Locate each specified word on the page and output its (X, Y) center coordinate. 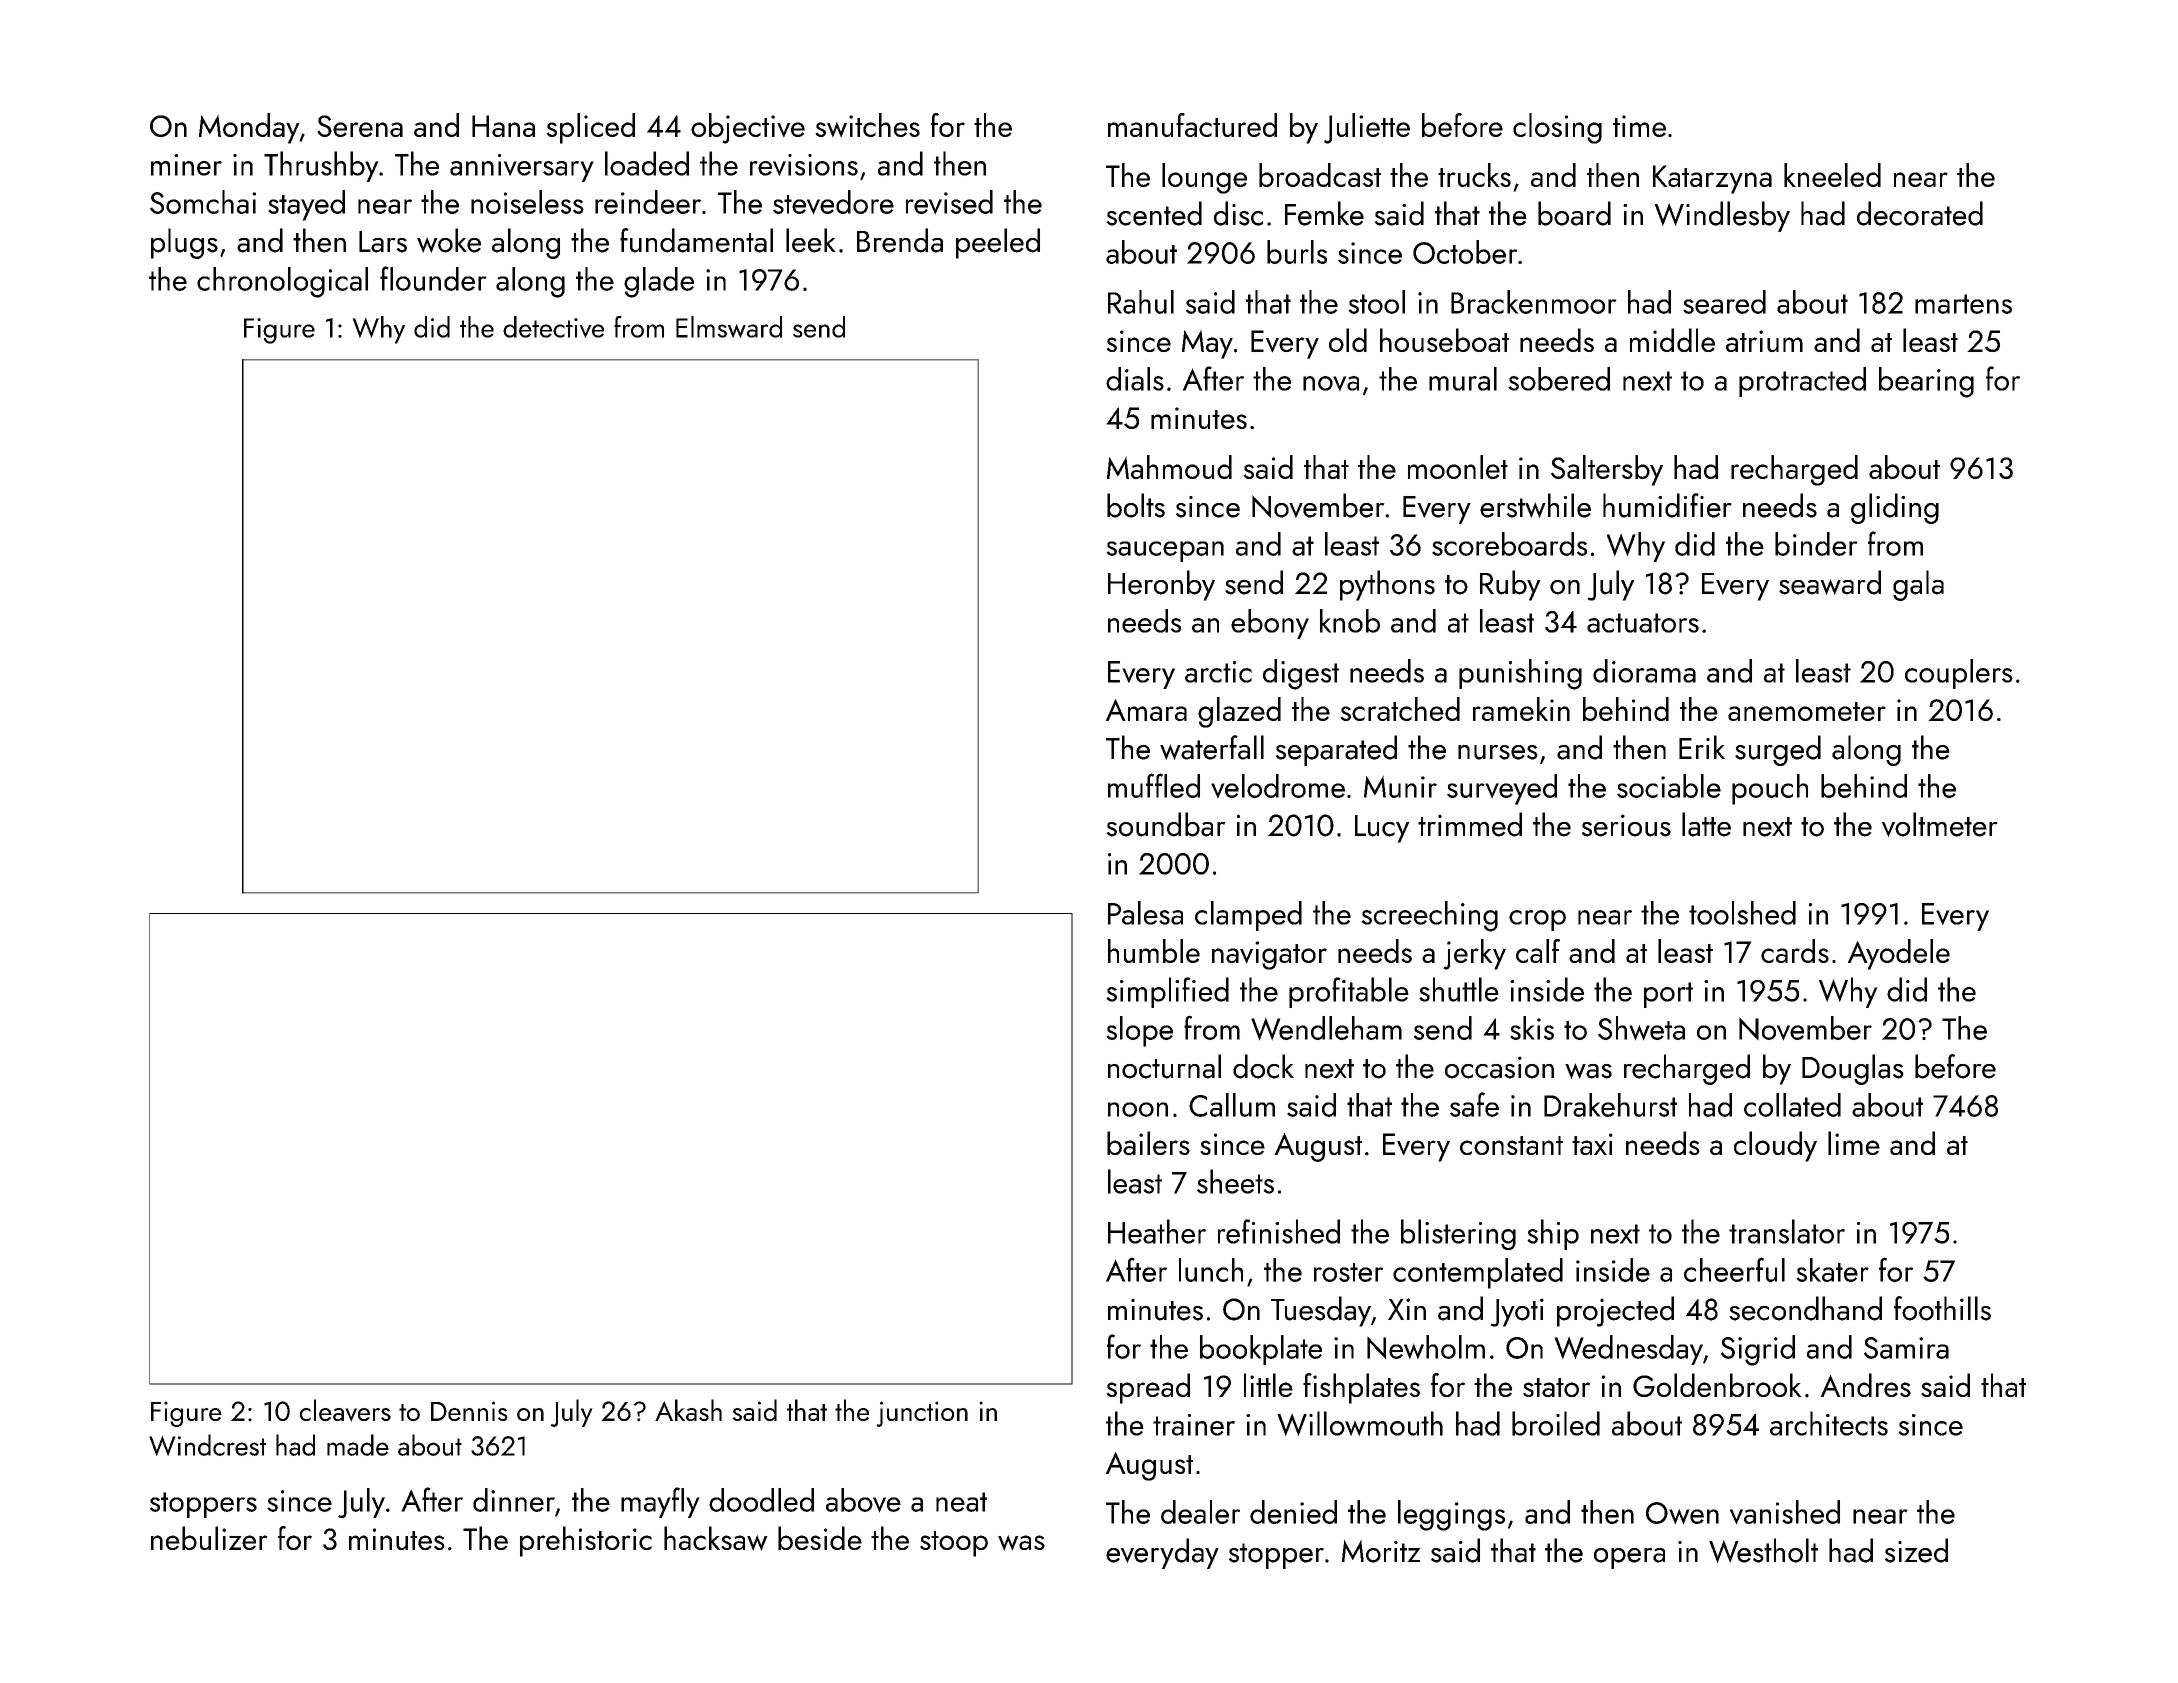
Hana (503, 126)
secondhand (1805, 1308)
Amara (1146, 710)
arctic (1218, 672)
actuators (1643, 623)
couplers (1959, 674)
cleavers (345, 1410)
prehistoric (586, 1541)
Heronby (1161, 585)
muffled (1154, 785)
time (1639, 126)
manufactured (1192, 125)
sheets (1235, 1181)
